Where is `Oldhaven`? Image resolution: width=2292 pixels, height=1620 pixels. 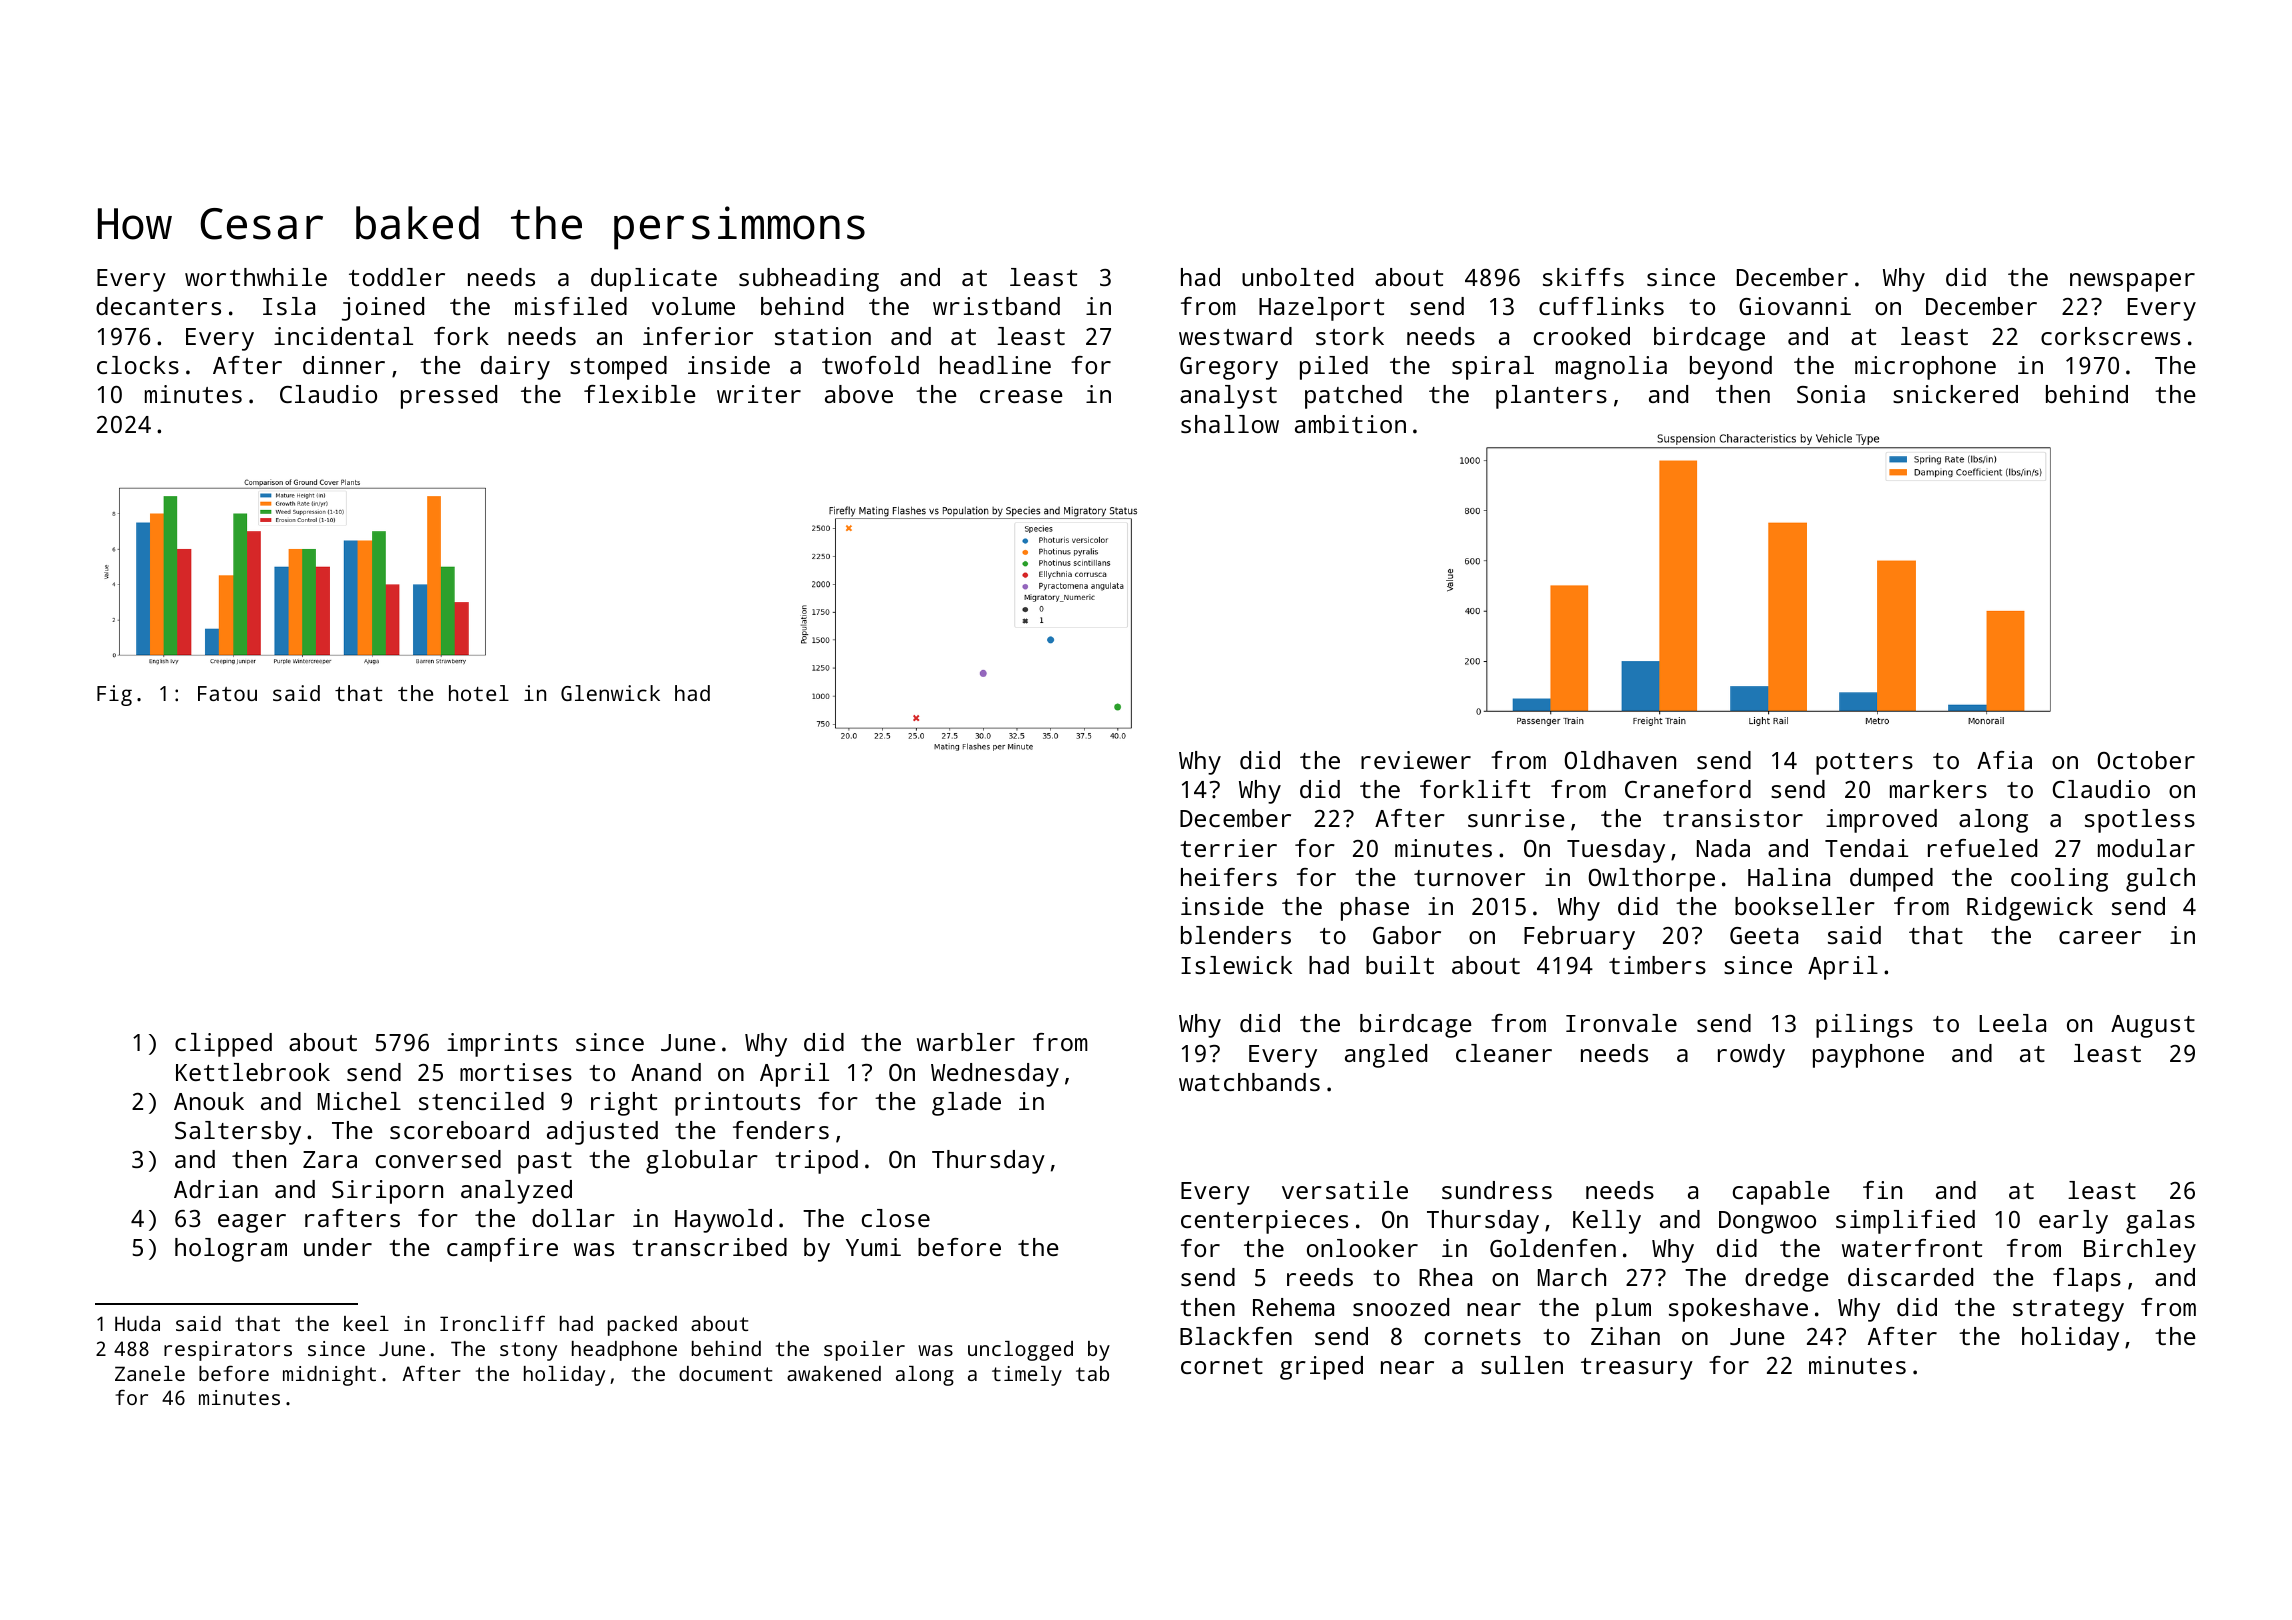
Oldhaven is located at coordinates (1620, 760).
